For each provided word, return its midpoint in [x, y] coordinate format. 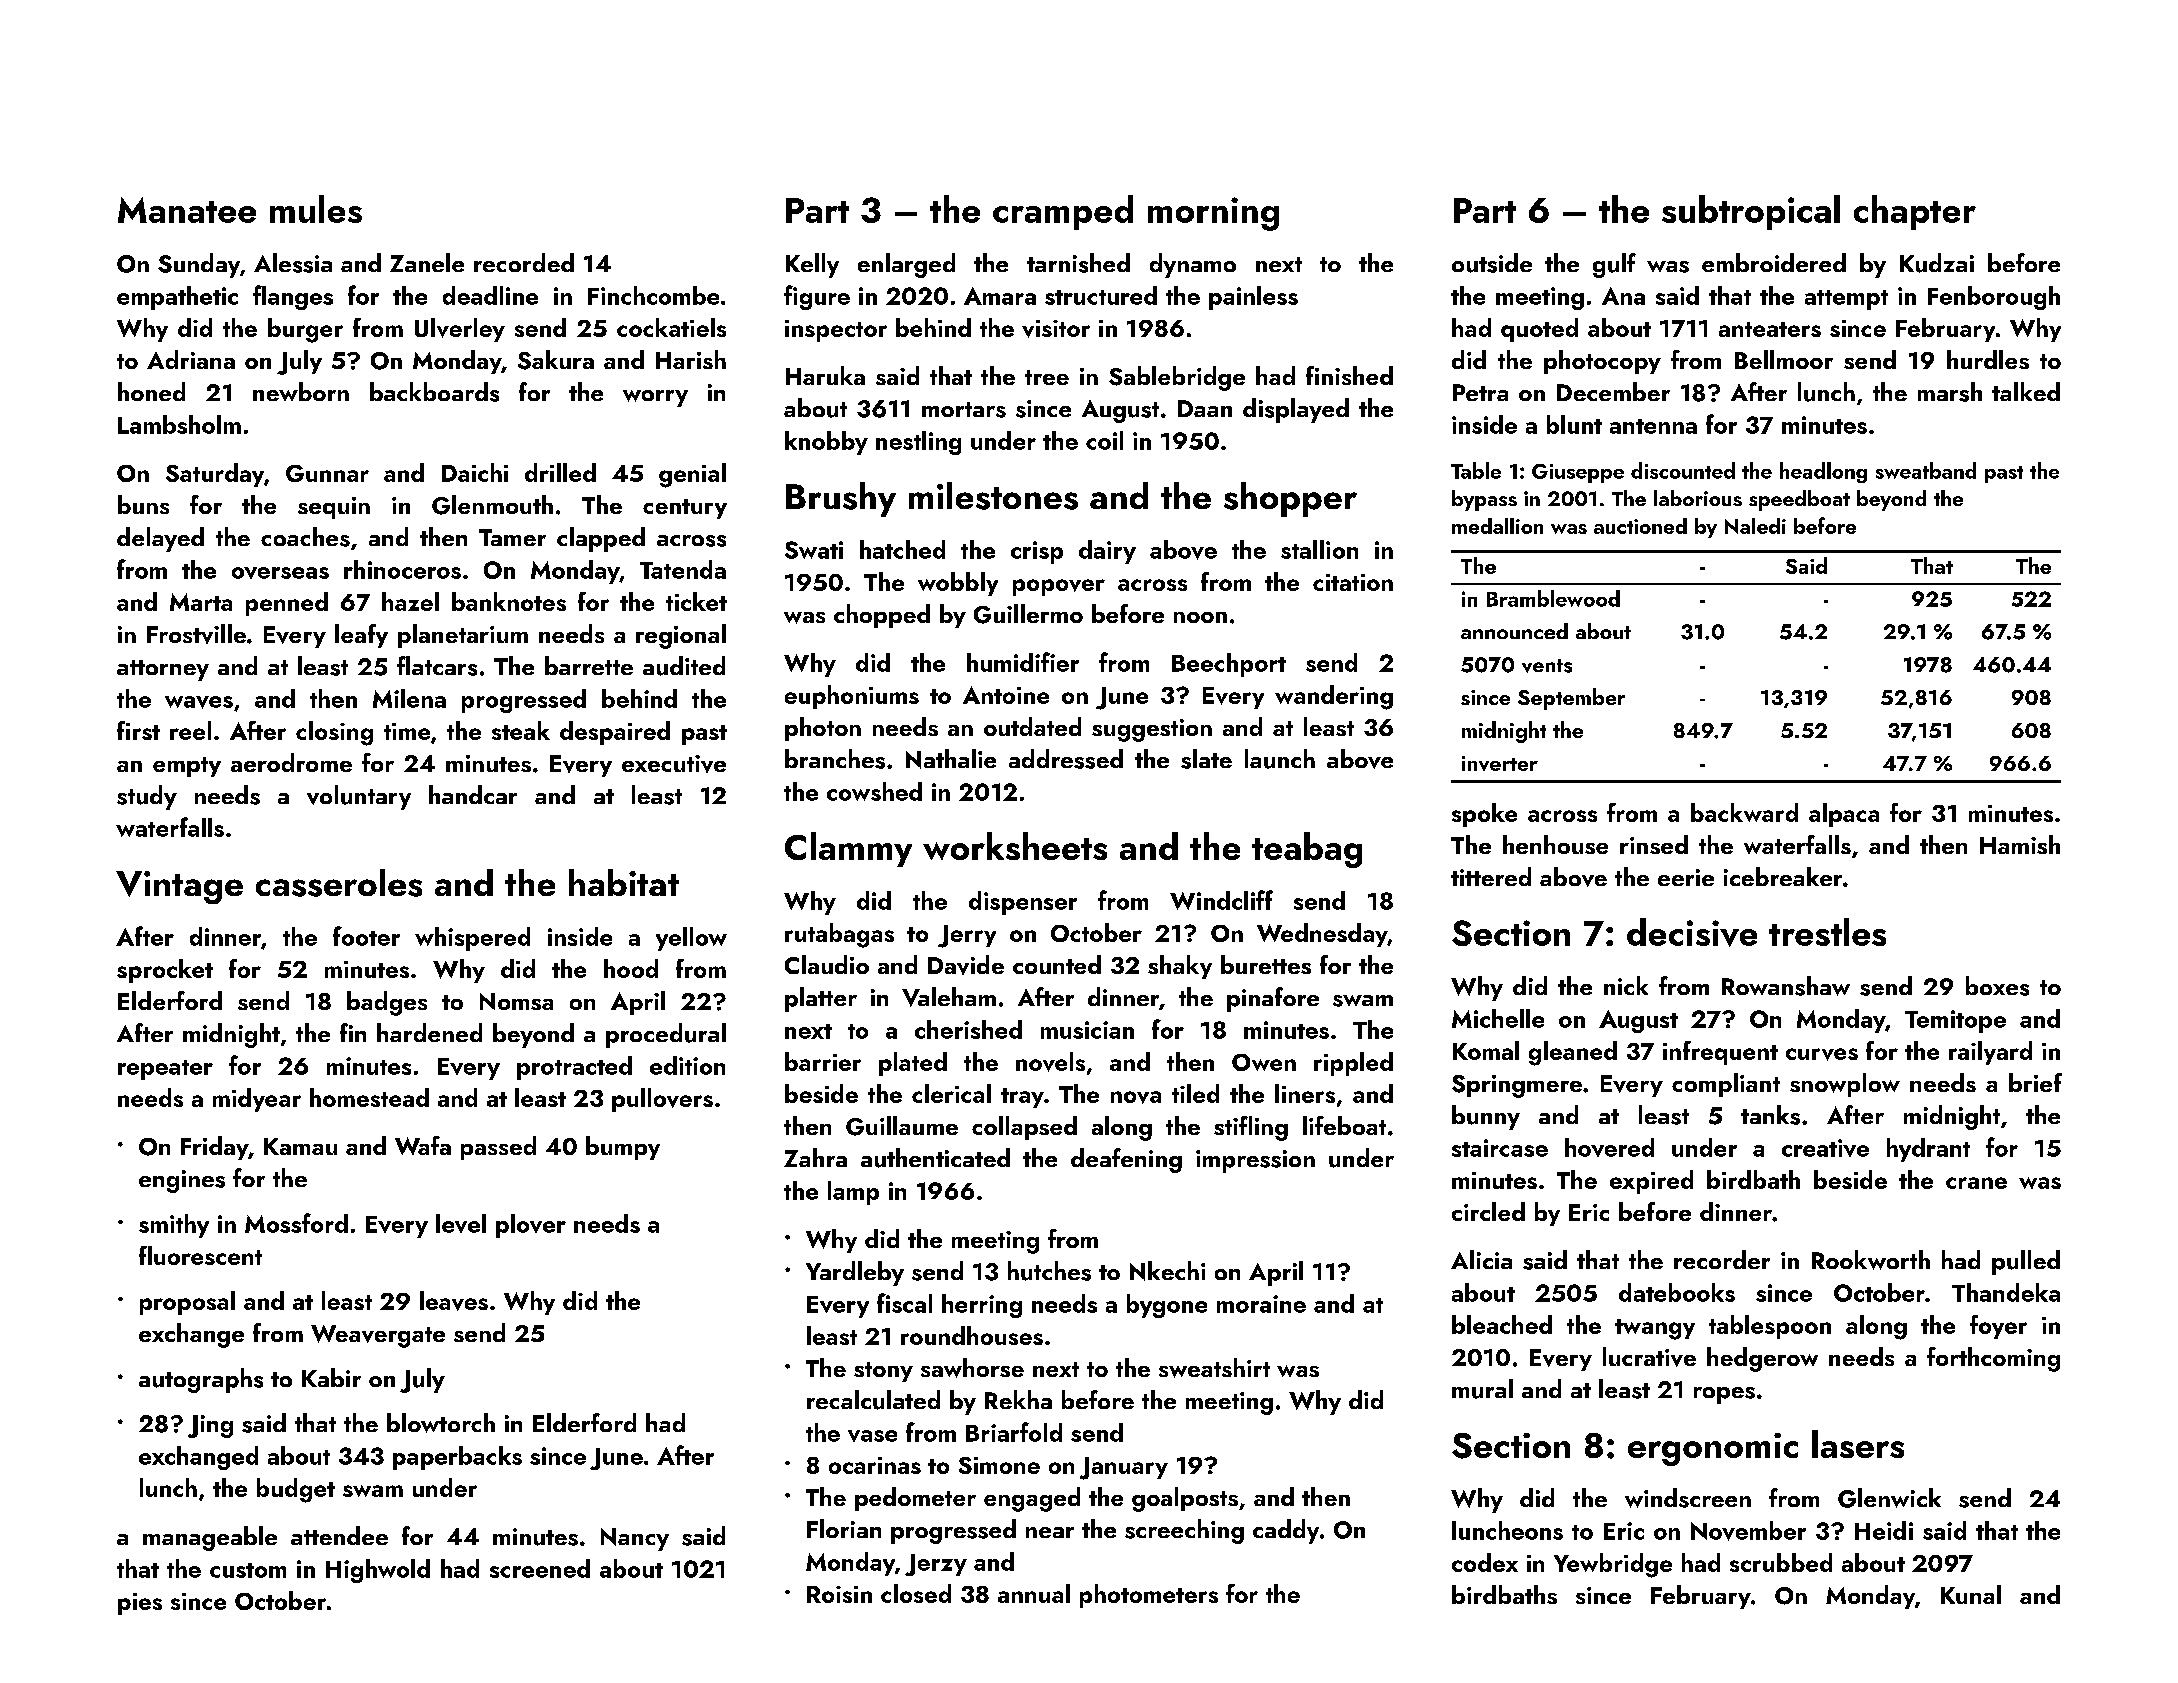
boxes [1997, 986]
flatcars [437, 666]
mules [316, 209]
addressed [1066, 759]
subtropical [1751, 212]
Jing [210, 1426]
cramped [1063, 212]
